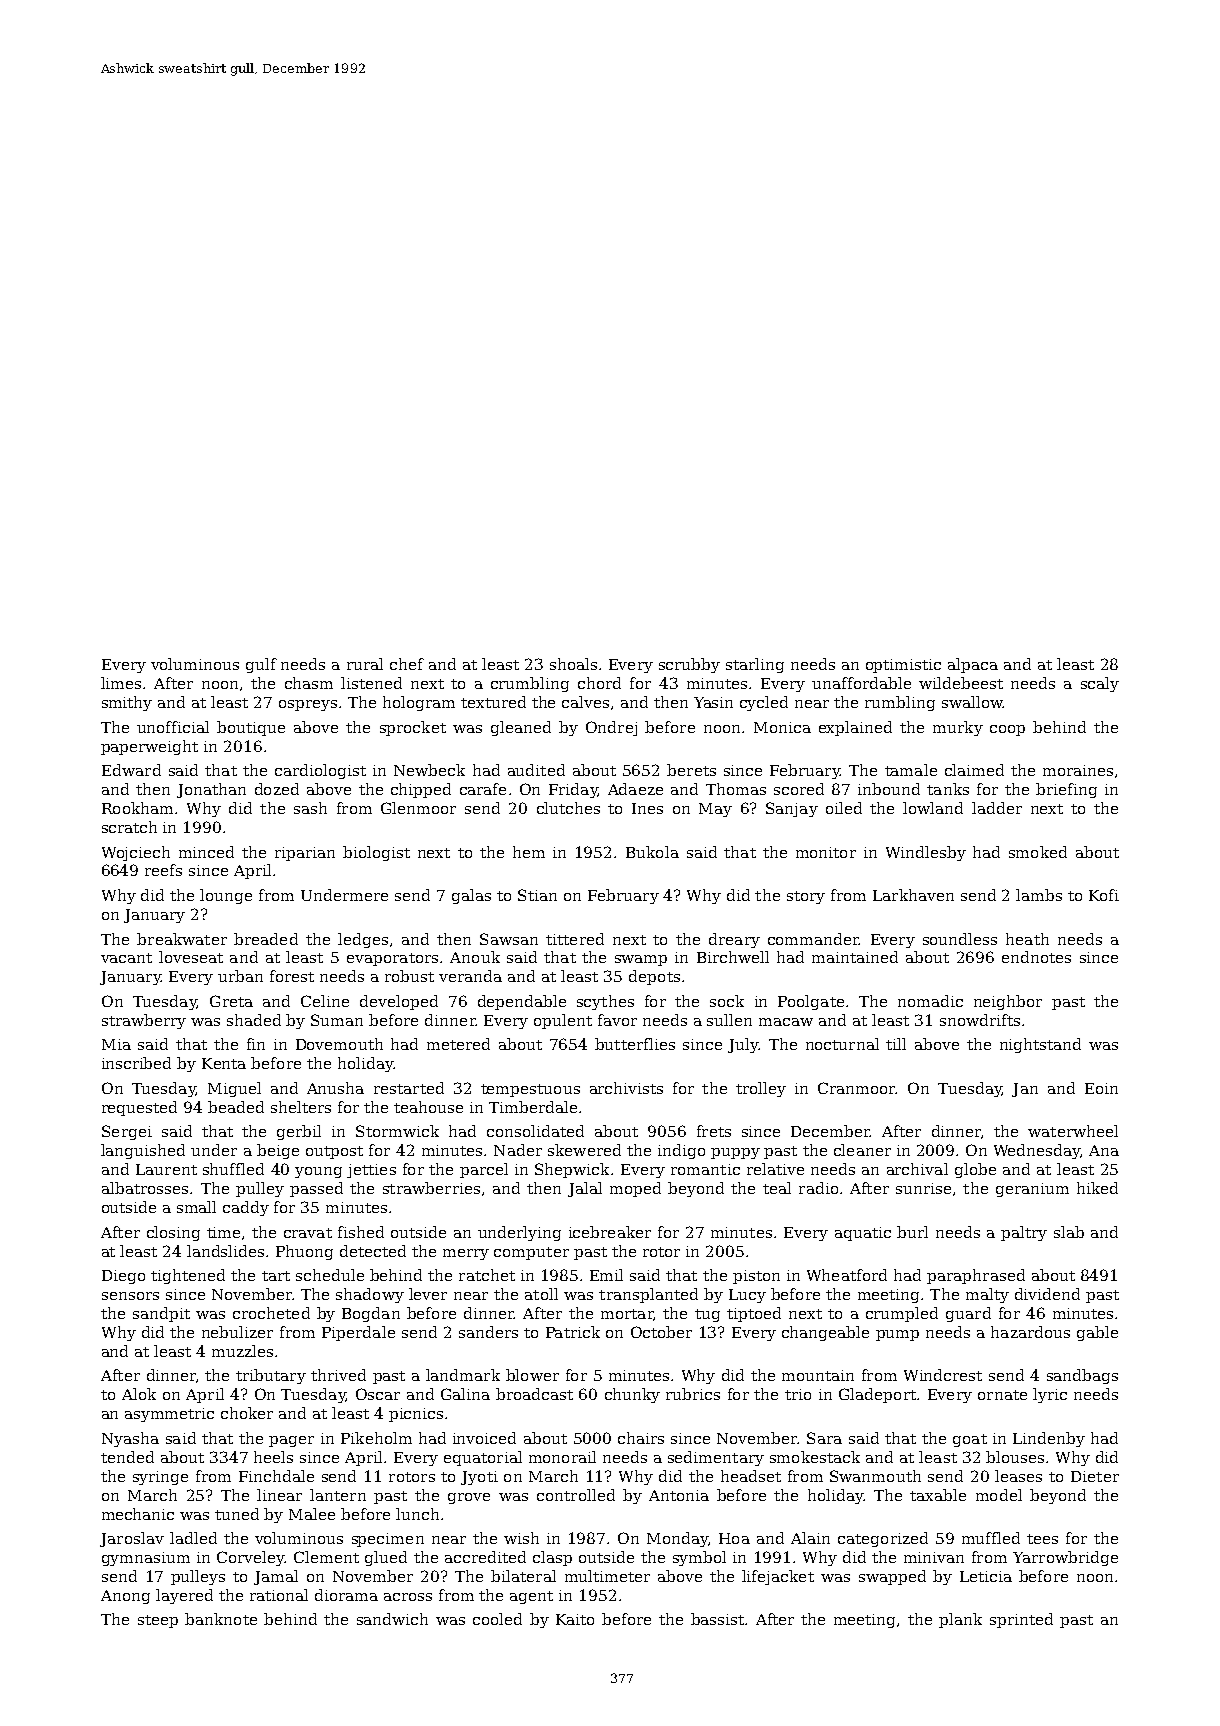 The width and height of the page is (1220, 1726). I want to click on shelters, so click(301, 1107).
